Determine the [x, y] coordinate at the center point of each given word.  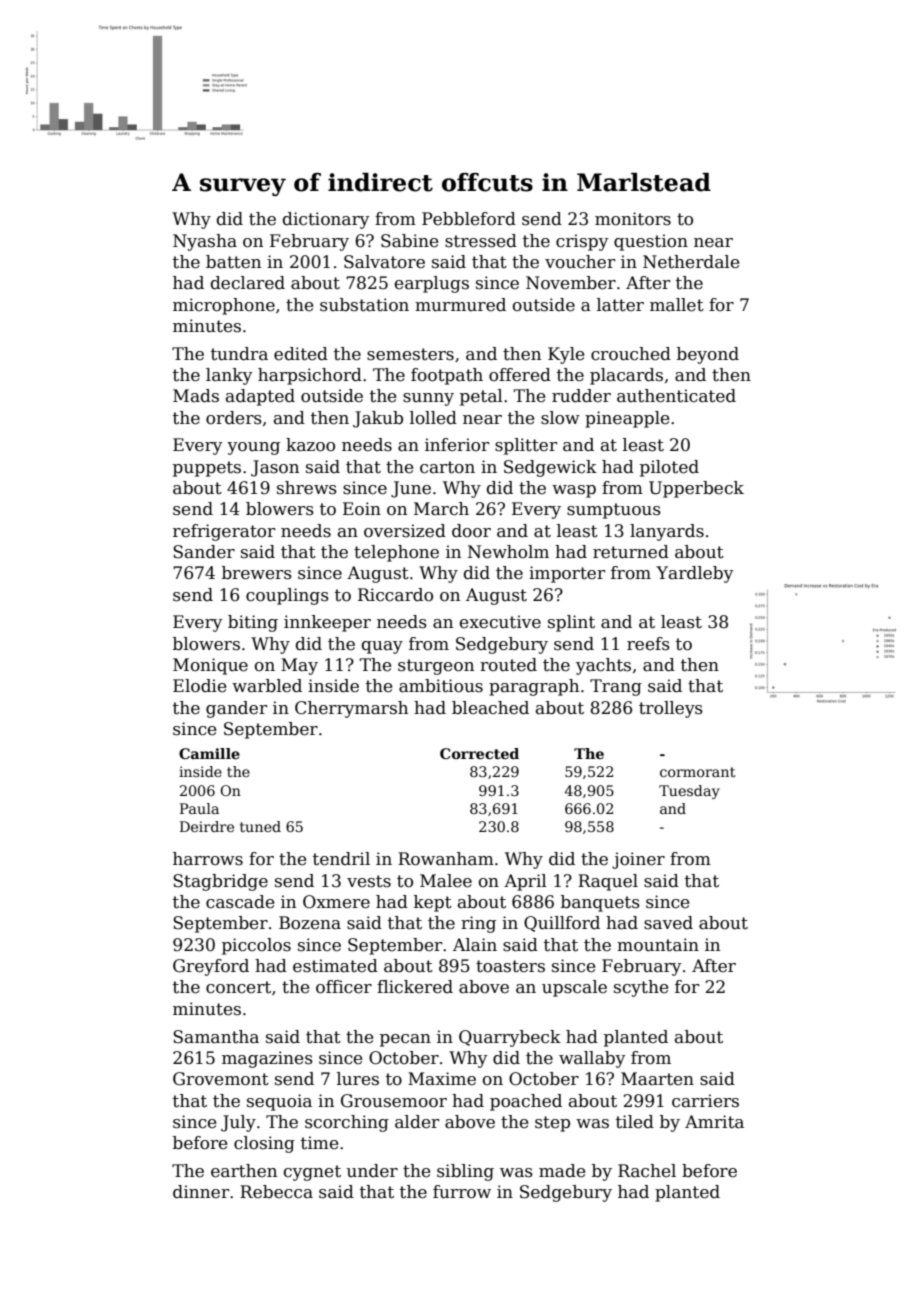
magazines [267, 1059]
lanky [229, 376]
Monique [210, 666]
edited [301, 354]
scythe [641, 988]
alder [417, 1122]
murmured [460, 305]
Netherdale [691, 262]
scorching [347, 1123]
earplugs [432, 284]
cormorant [698, 772]
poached [526, 1102]
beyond [708, 355]
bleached [490, 708]
